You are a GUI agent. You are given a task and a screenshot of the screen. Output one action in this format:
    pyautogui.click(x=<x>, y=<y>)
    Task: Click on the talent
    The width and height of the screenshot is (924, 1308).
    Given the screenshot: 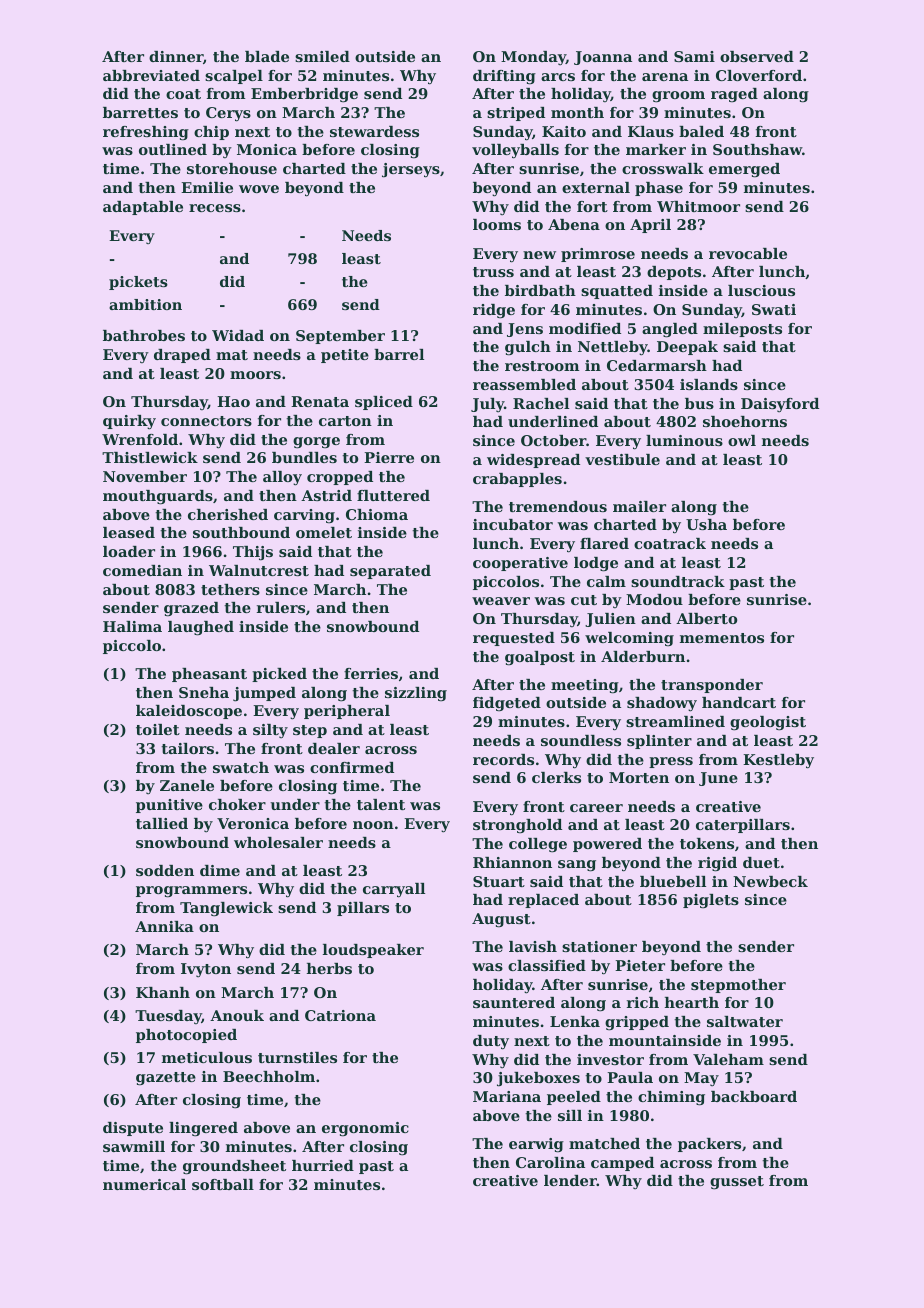 What is the action you would take?
    pyautogui.click(x=381, y=804)
